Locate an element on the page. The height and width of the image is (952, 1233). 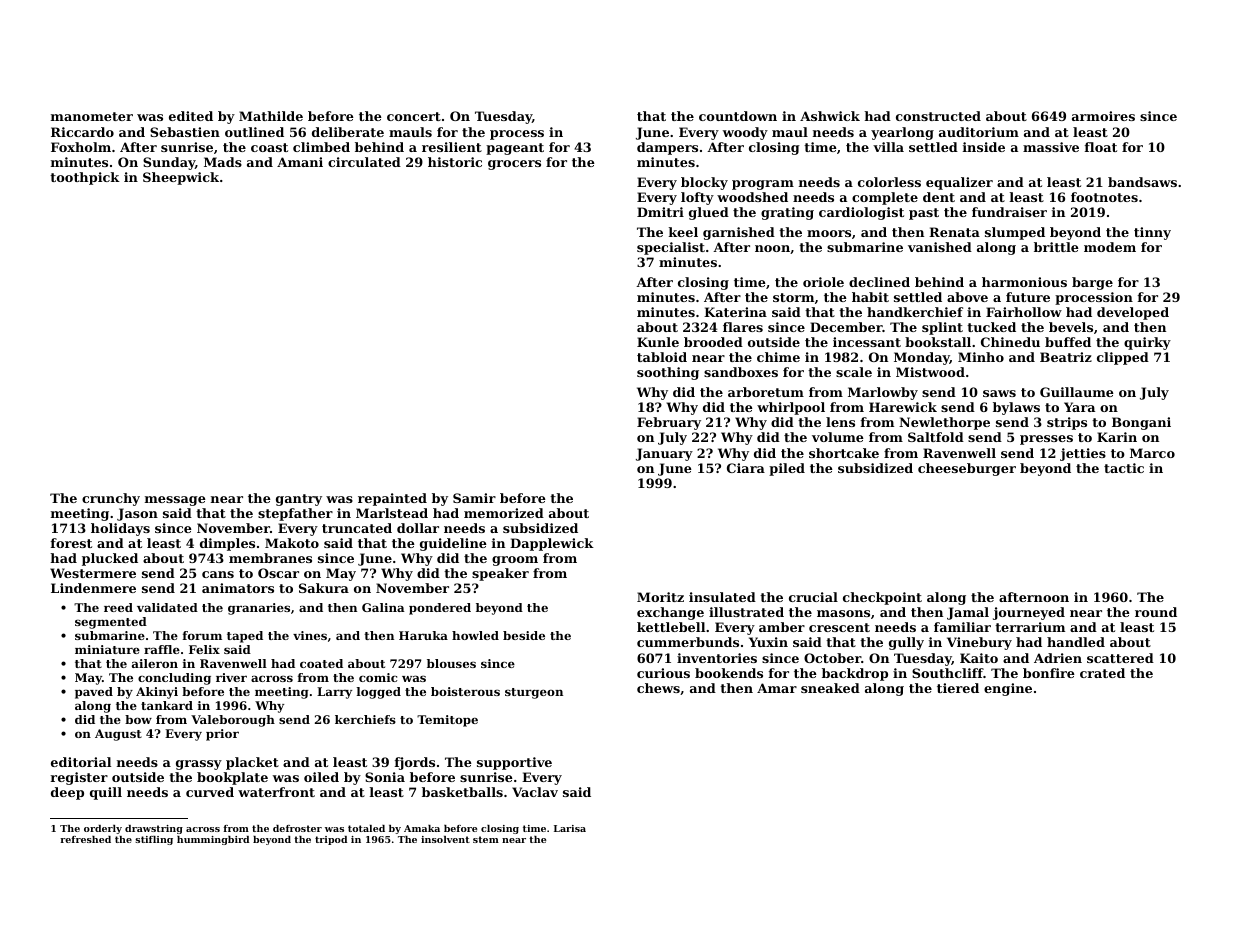
supportive is located at coordinates (514, 763).
